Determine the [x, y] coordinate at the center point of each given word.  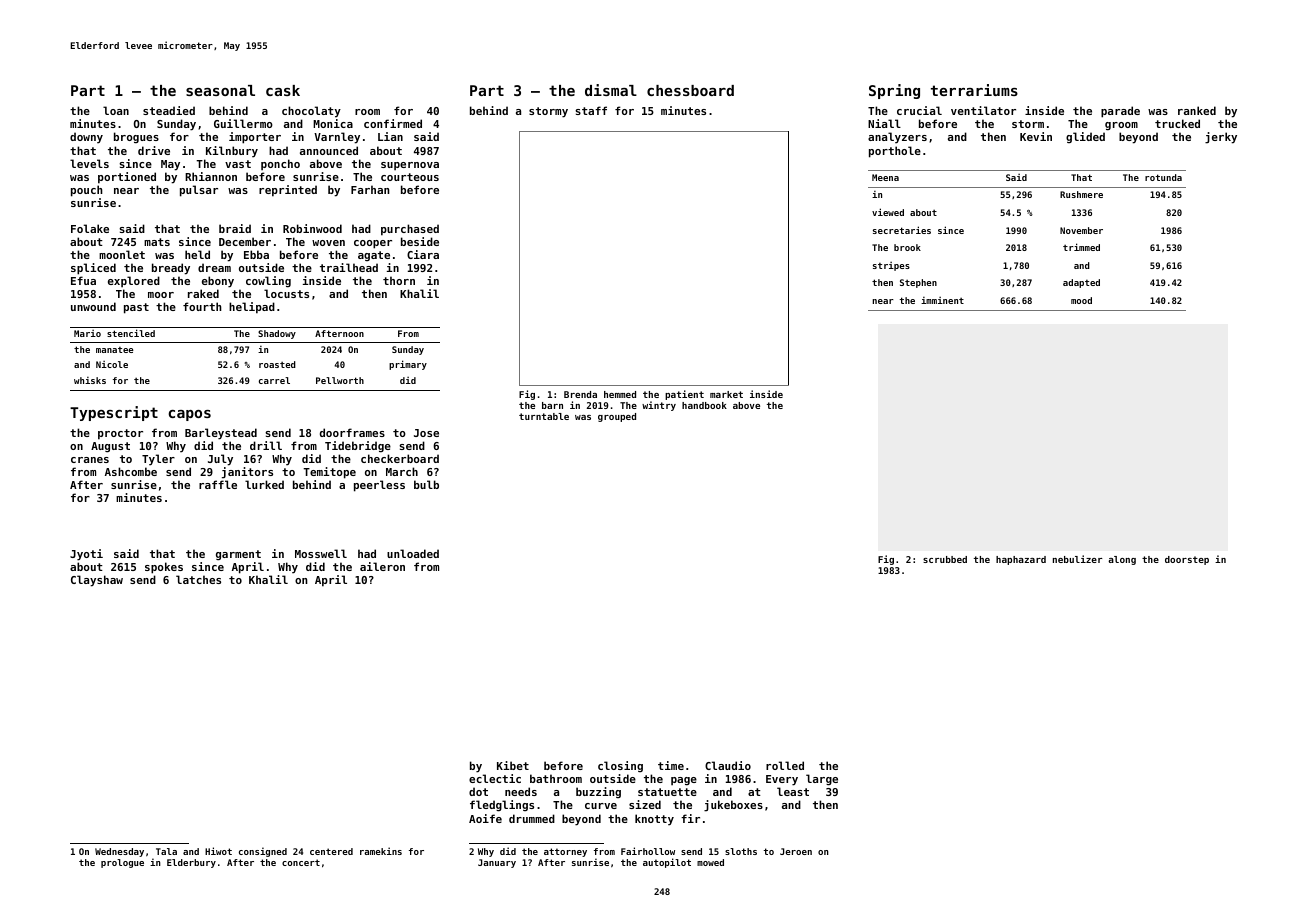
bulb [426, 484]
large [822, 780]
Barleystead [221, 434]
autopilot [667, 863]
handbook [704, 405]
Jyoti [86, 555]
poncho [280, 164]
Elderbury [191, 863]
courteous [410, 177]
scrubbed [945, 559]
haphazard [1021, 560]
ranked [1197, 110]
